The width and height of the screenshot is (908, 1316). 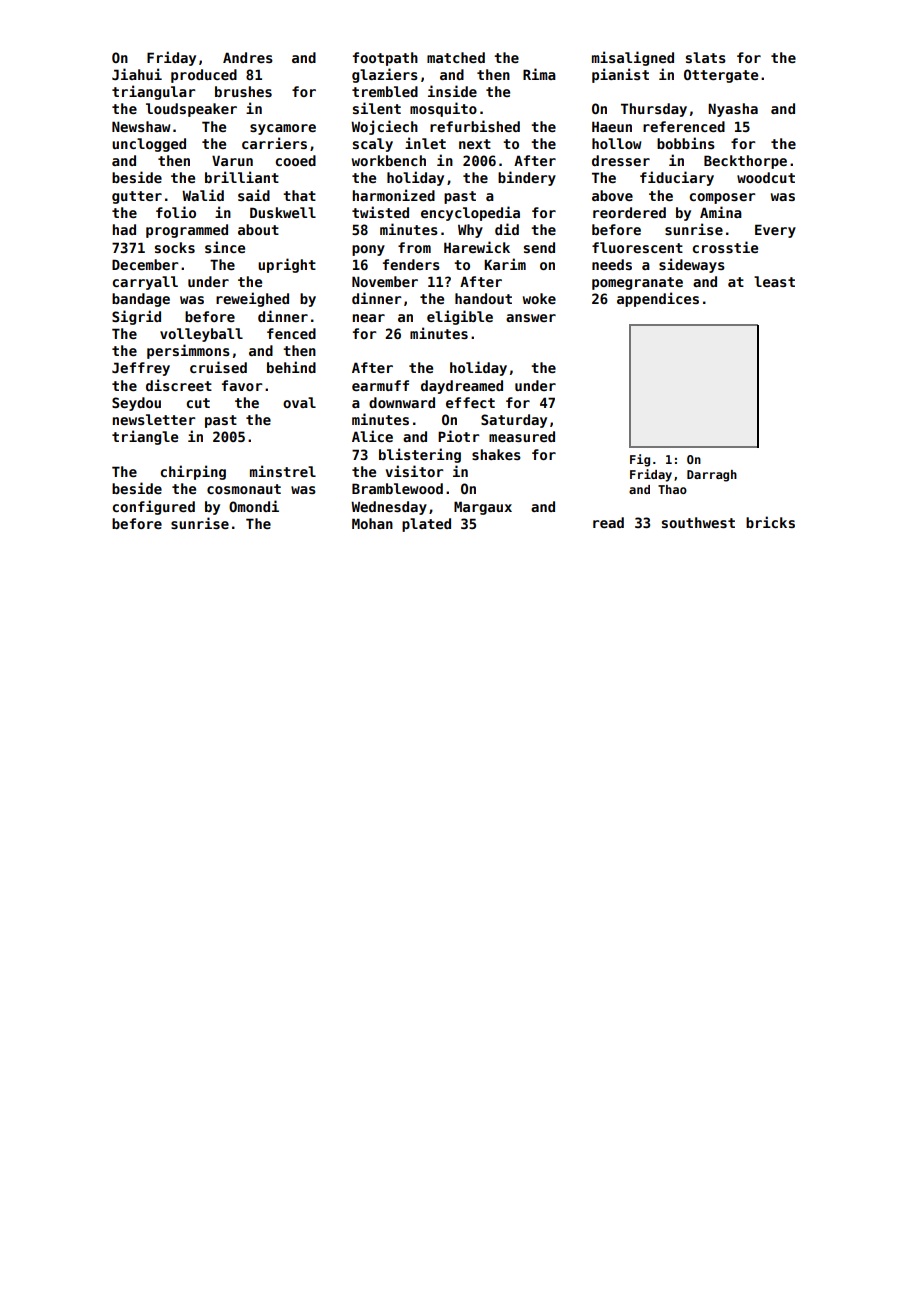 I want to click on silent, so click(x=377, y=108).
